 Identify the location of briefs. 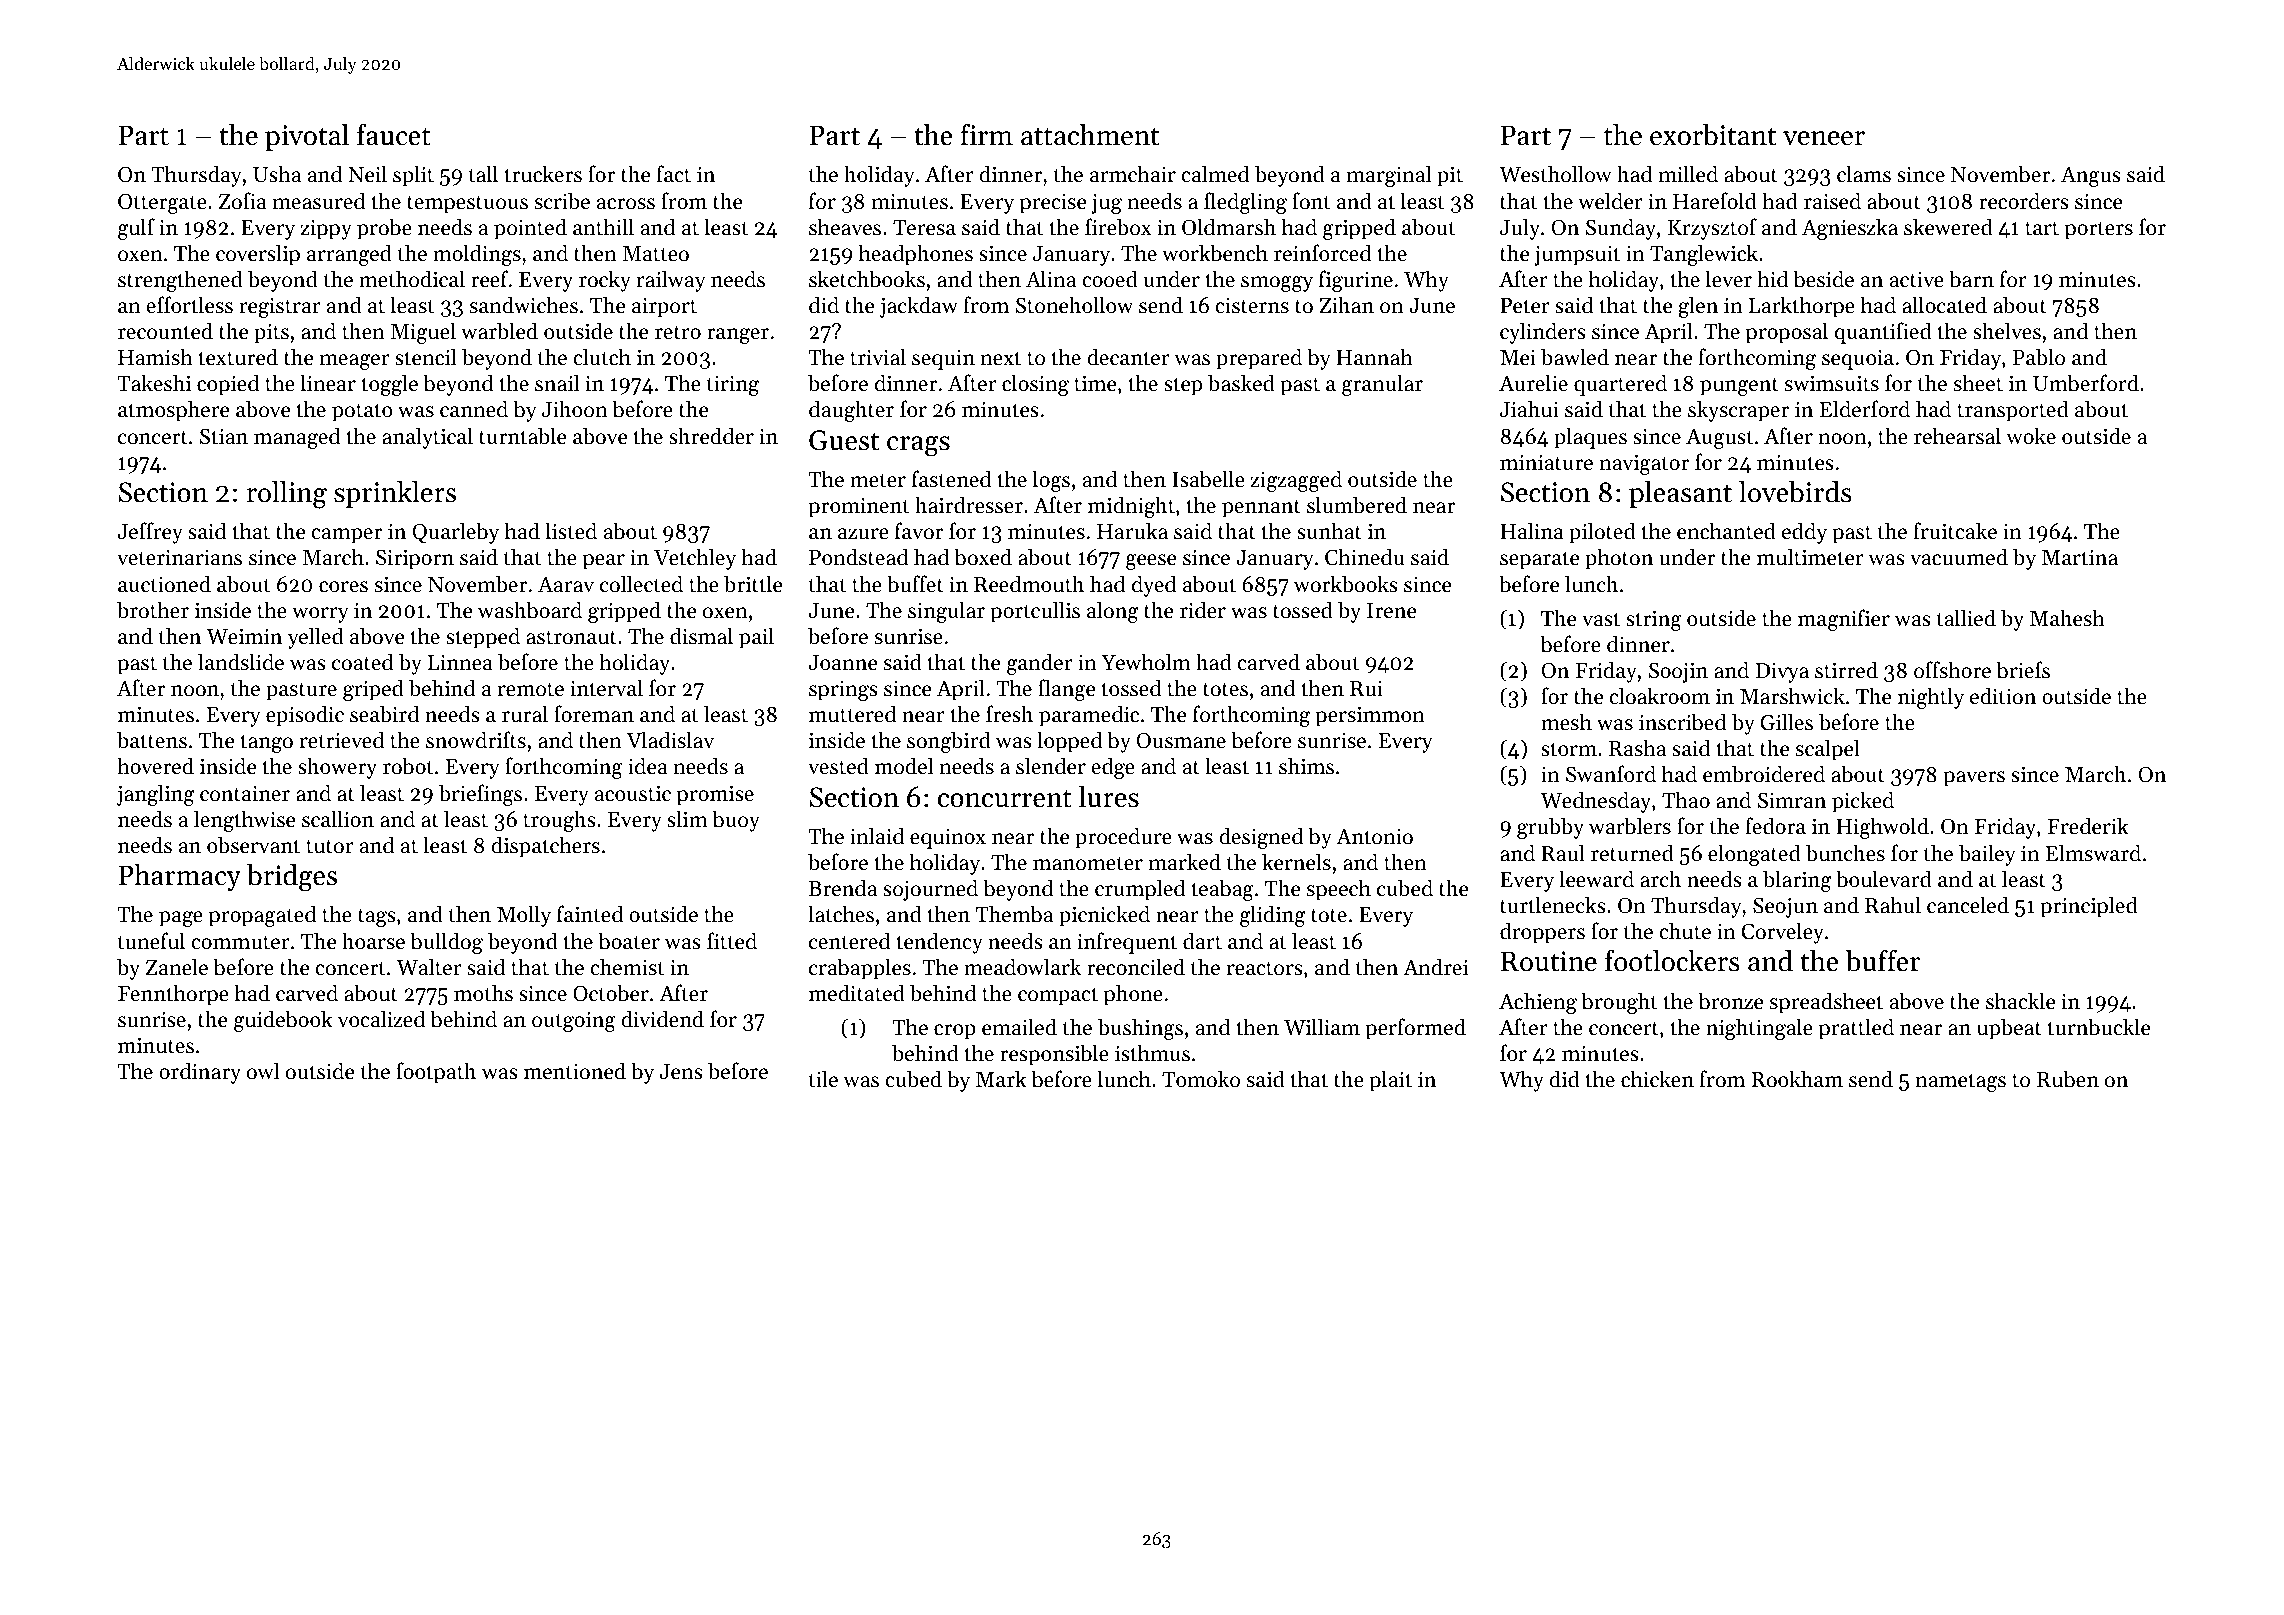
(2023, 670).
